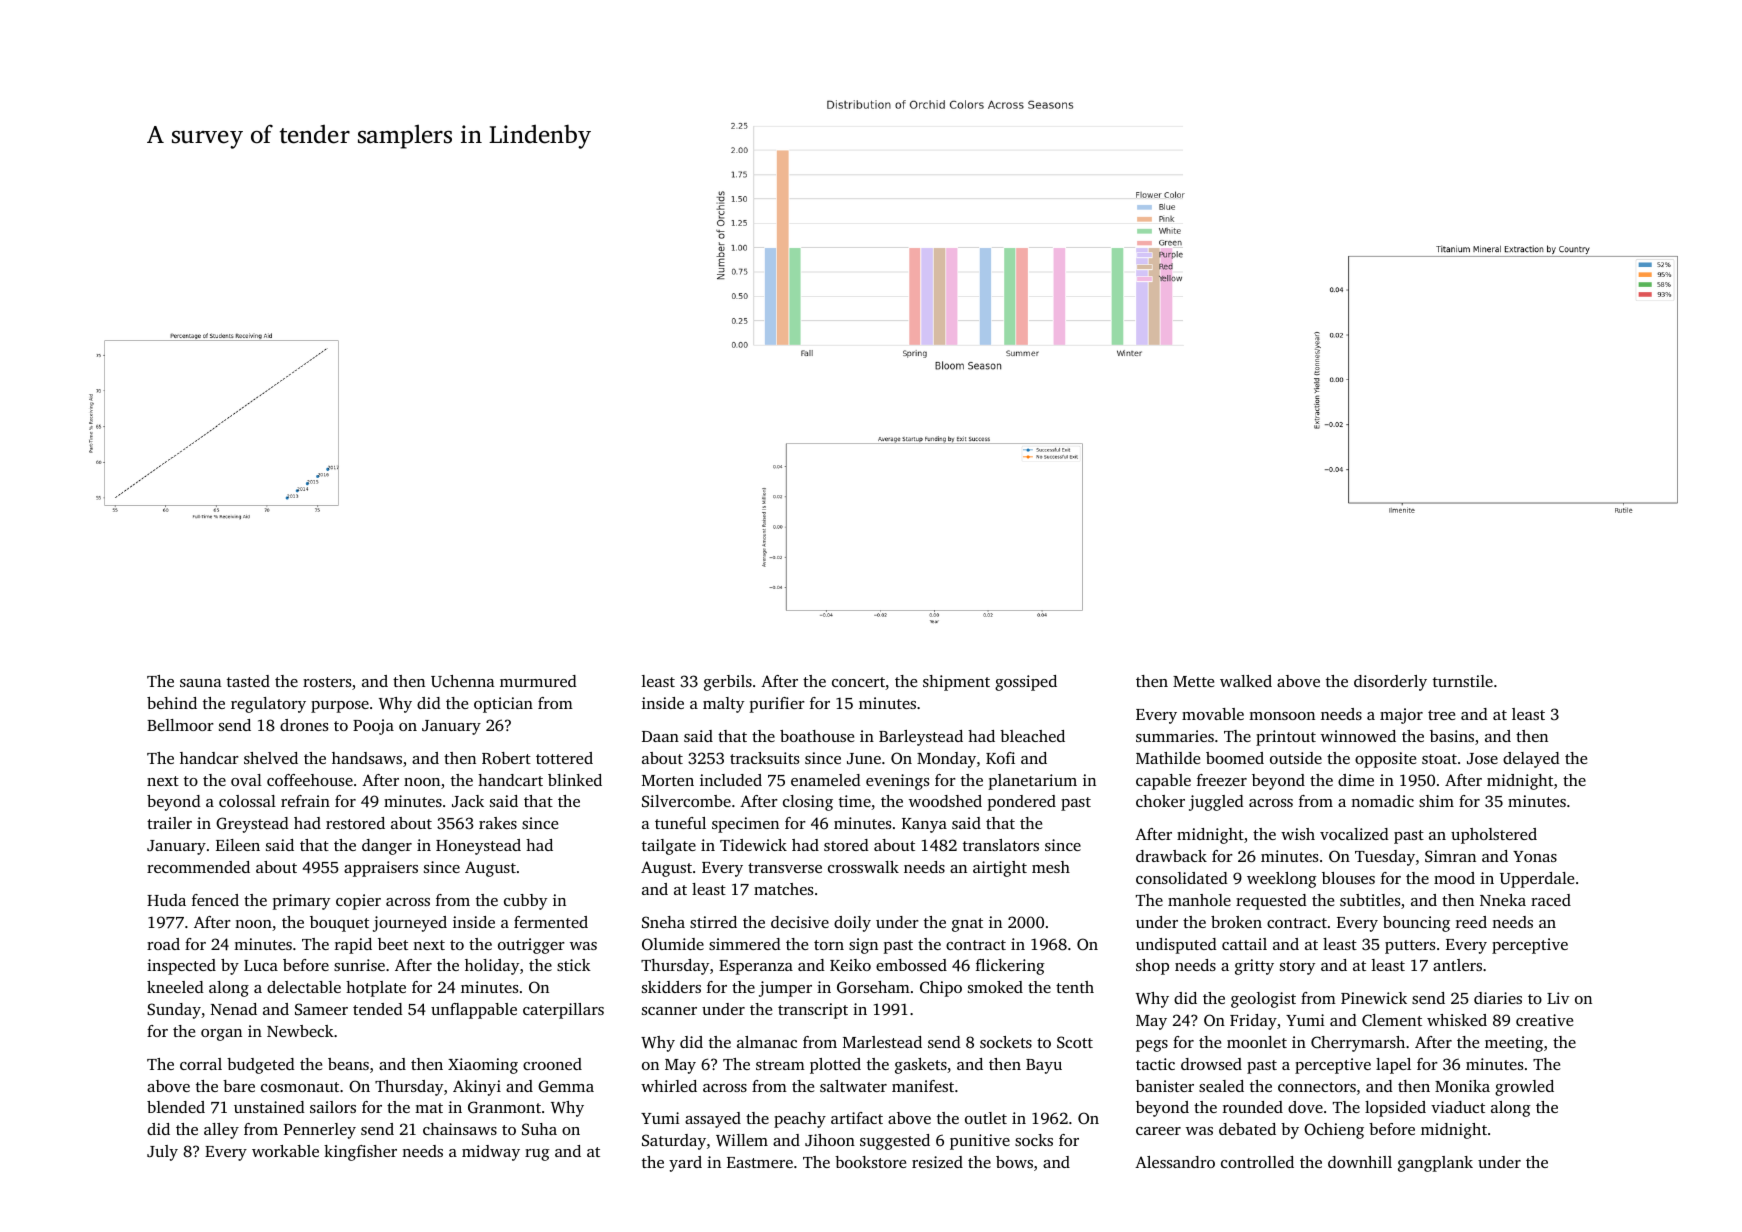  I want to click on concert, so click(858, 682).
